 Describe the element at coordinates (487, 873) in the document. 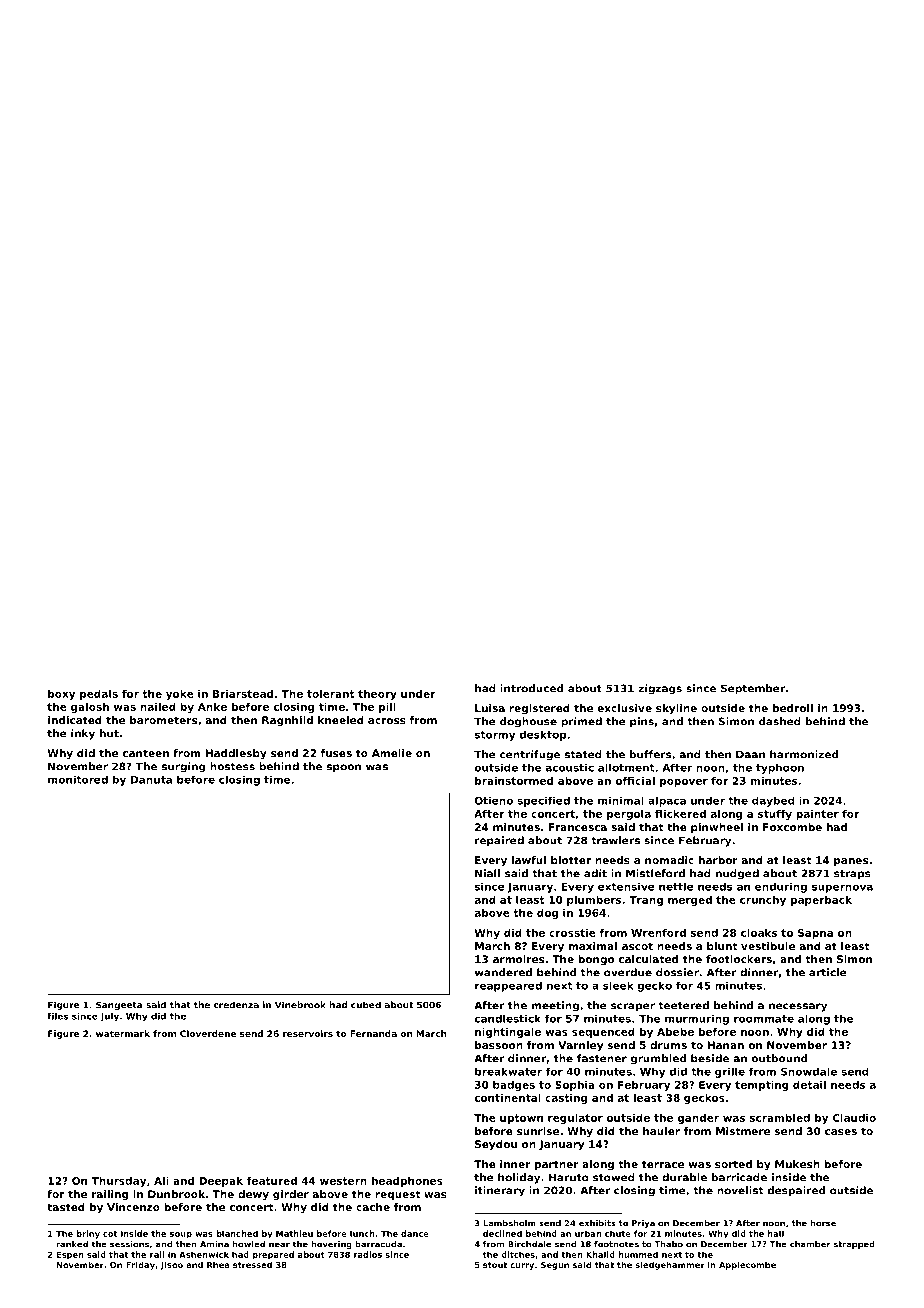

I see `Niall` at that location.
